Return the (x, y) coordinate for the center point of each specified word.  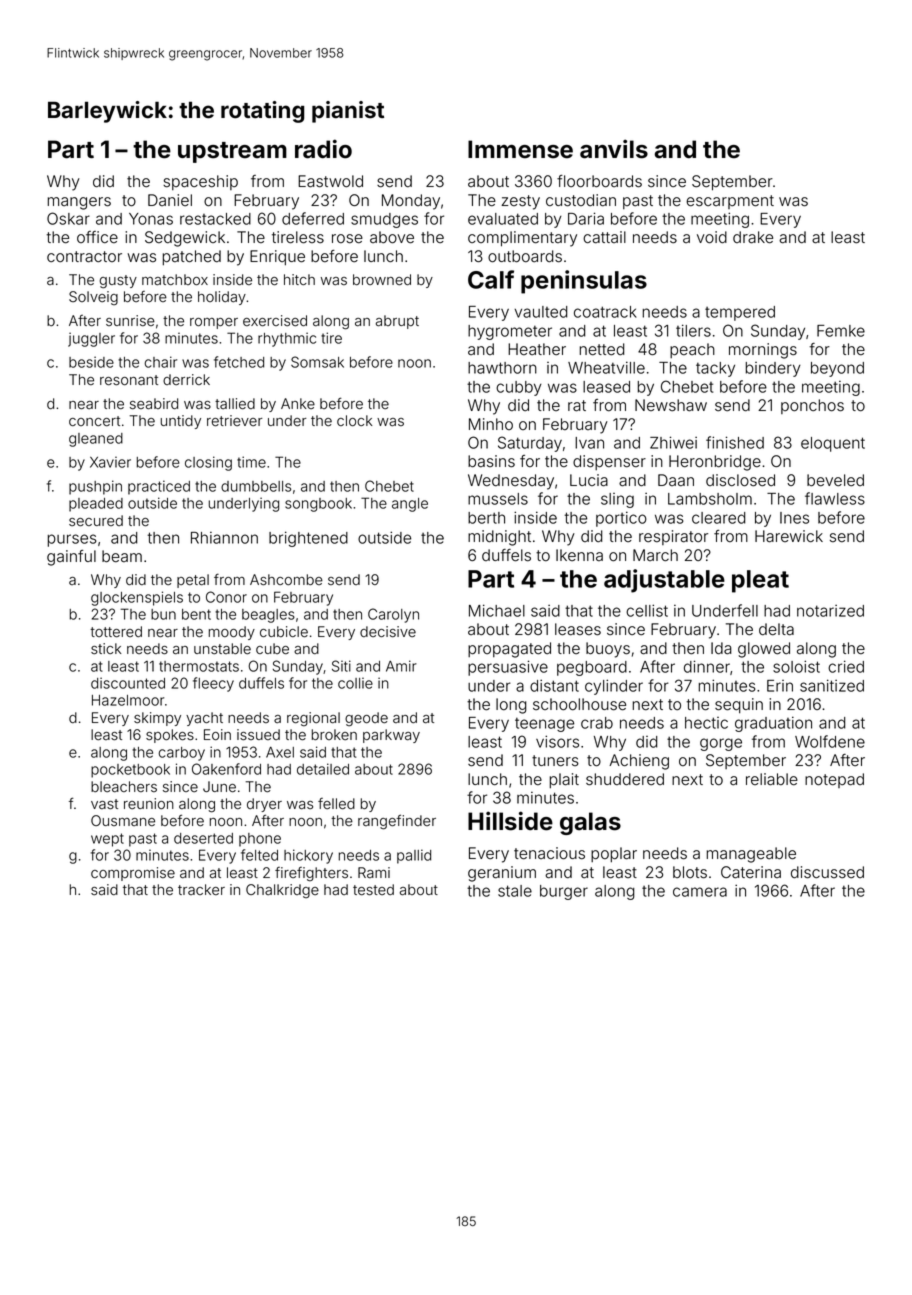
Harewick (789, 536)
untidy (181, 422)
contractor (84, 257)
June (219, 787)
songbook (318, 505)
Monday (411, 202)
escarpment (730, 202)
